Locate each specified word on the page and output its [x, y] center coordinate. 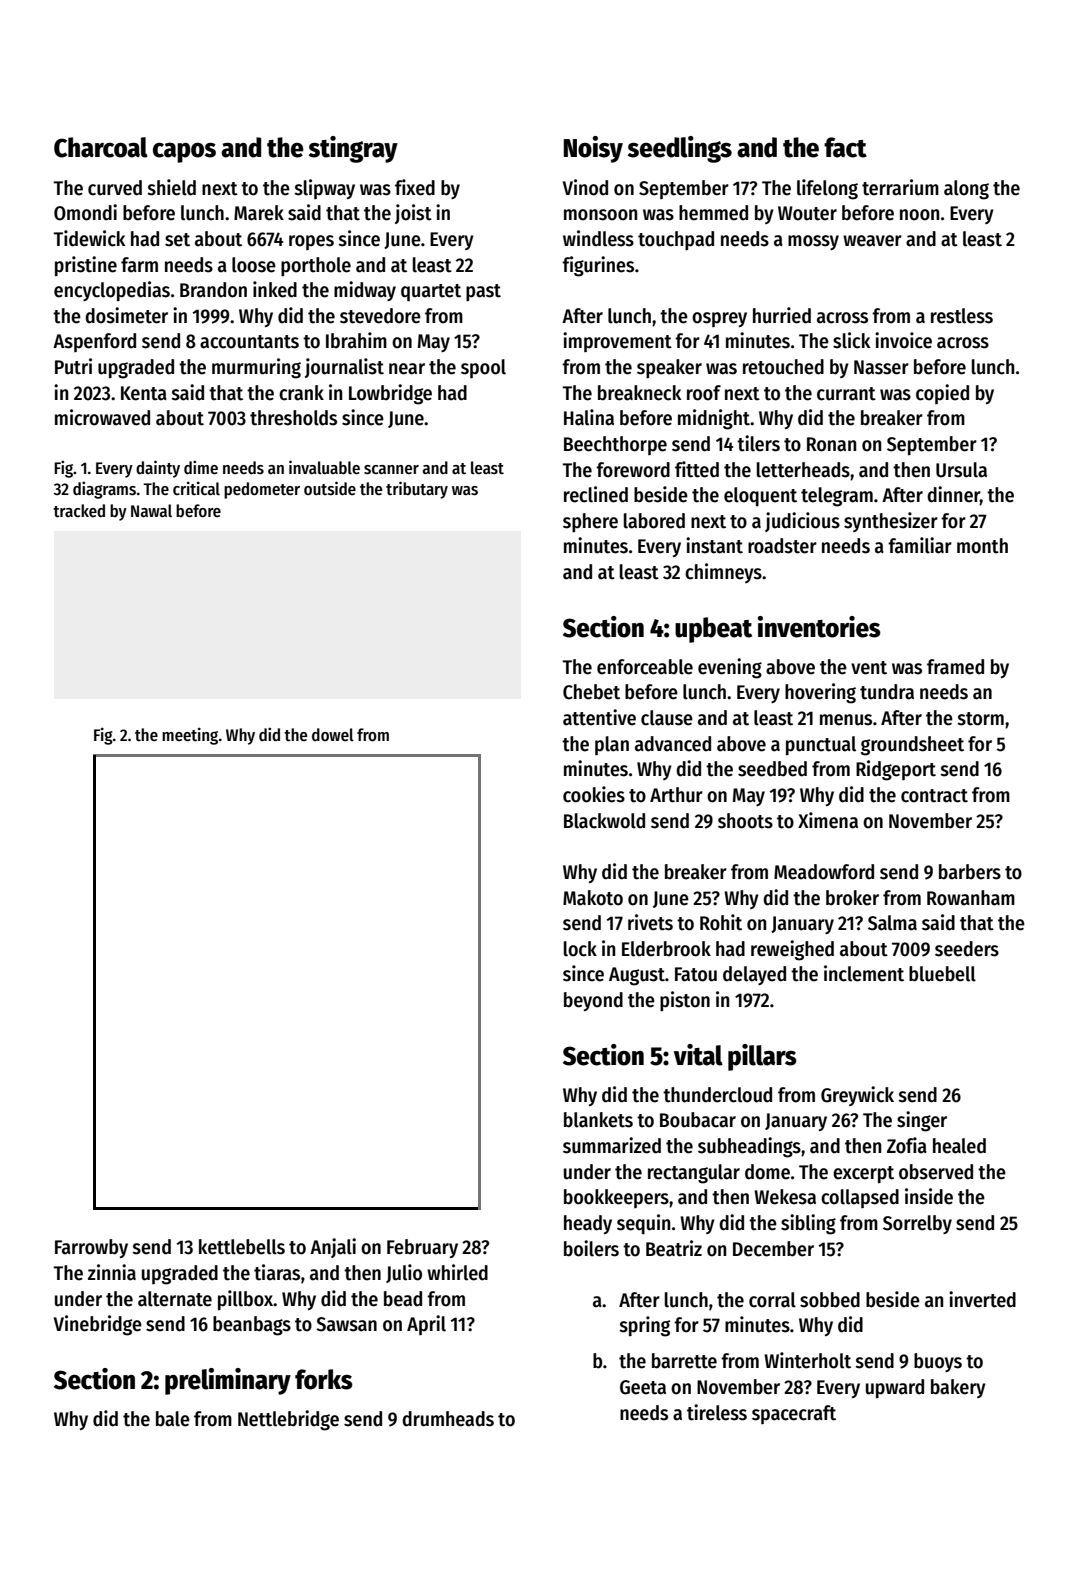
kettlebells [242, 1247]
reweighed [792, 950]
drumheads [448, 1419]
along [966, 190]
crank [301, 393]
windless [598, 238]
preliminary [228, 1381]
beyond [593, 1001]
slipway [324, 189]
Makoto [593, 898]
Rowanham [971, 898]
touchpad [676, 240]
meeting [190, 736]
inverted [982, 1299]
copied [942, 394]
